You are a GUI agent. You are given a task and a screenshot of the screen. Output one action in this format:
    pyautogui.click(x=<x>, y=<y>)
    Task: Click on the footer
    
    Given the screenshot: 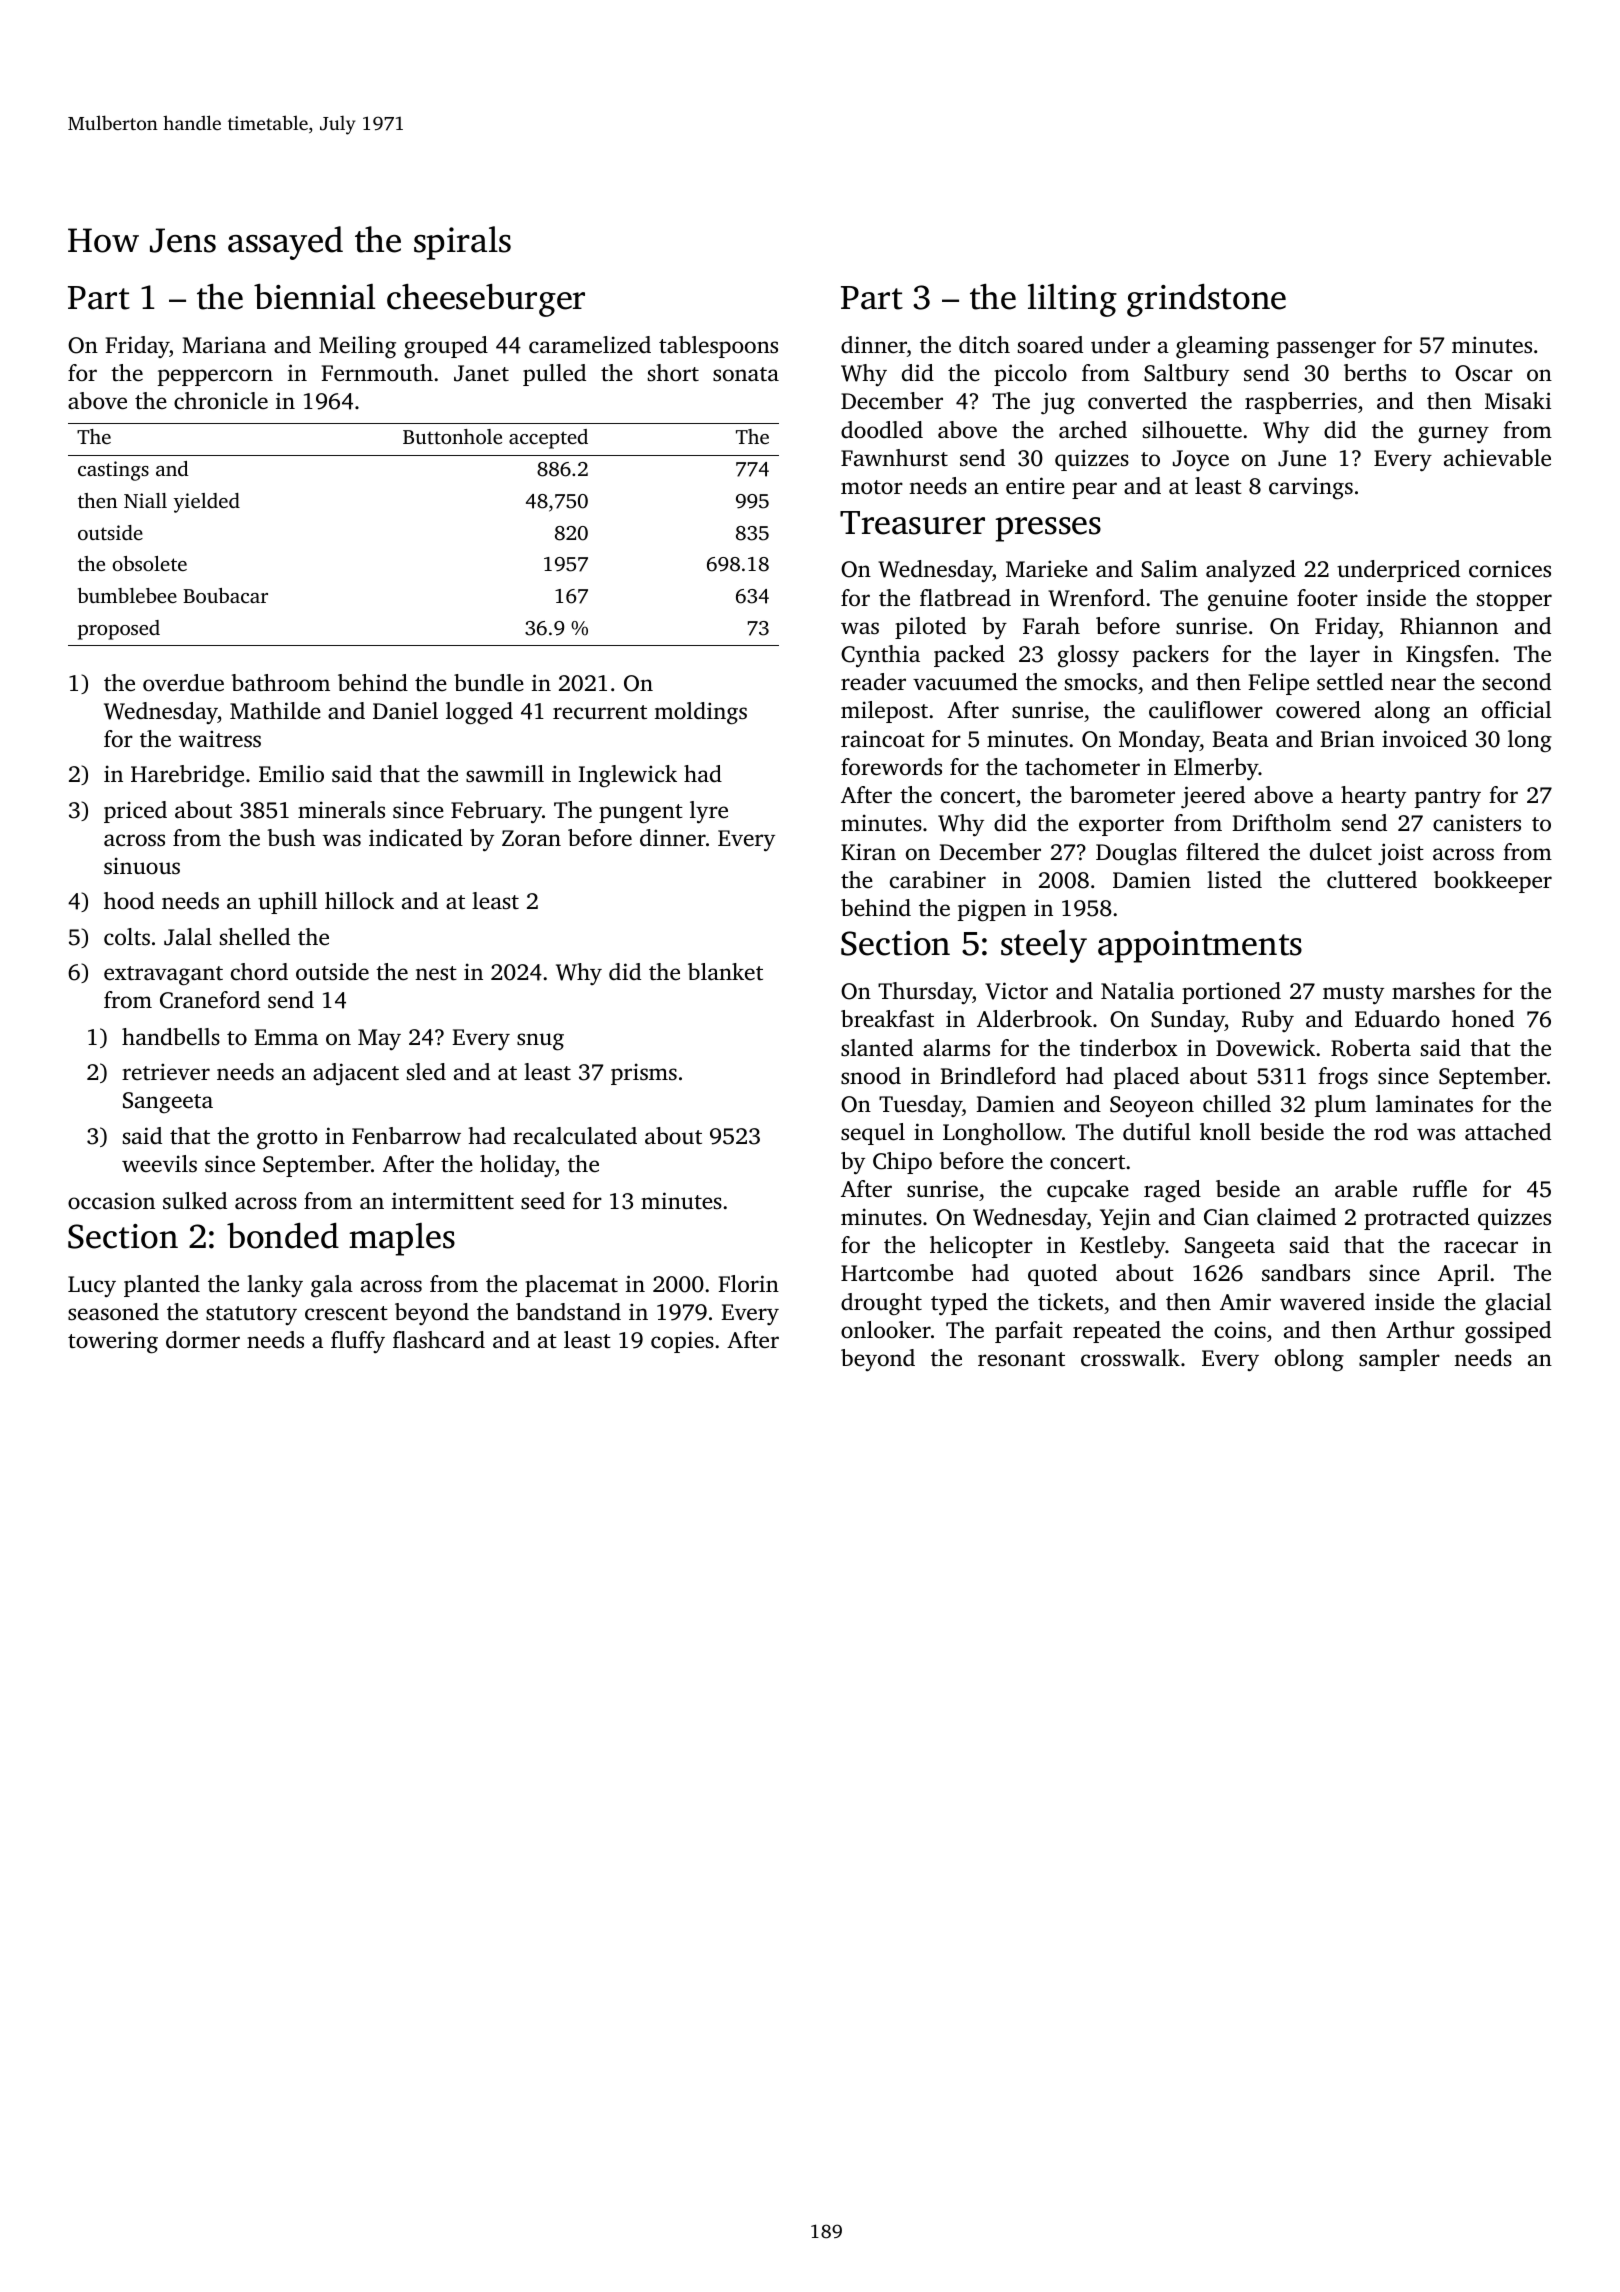 What is the action you would take?
    pyautogui.click(x=1327, y=598)
